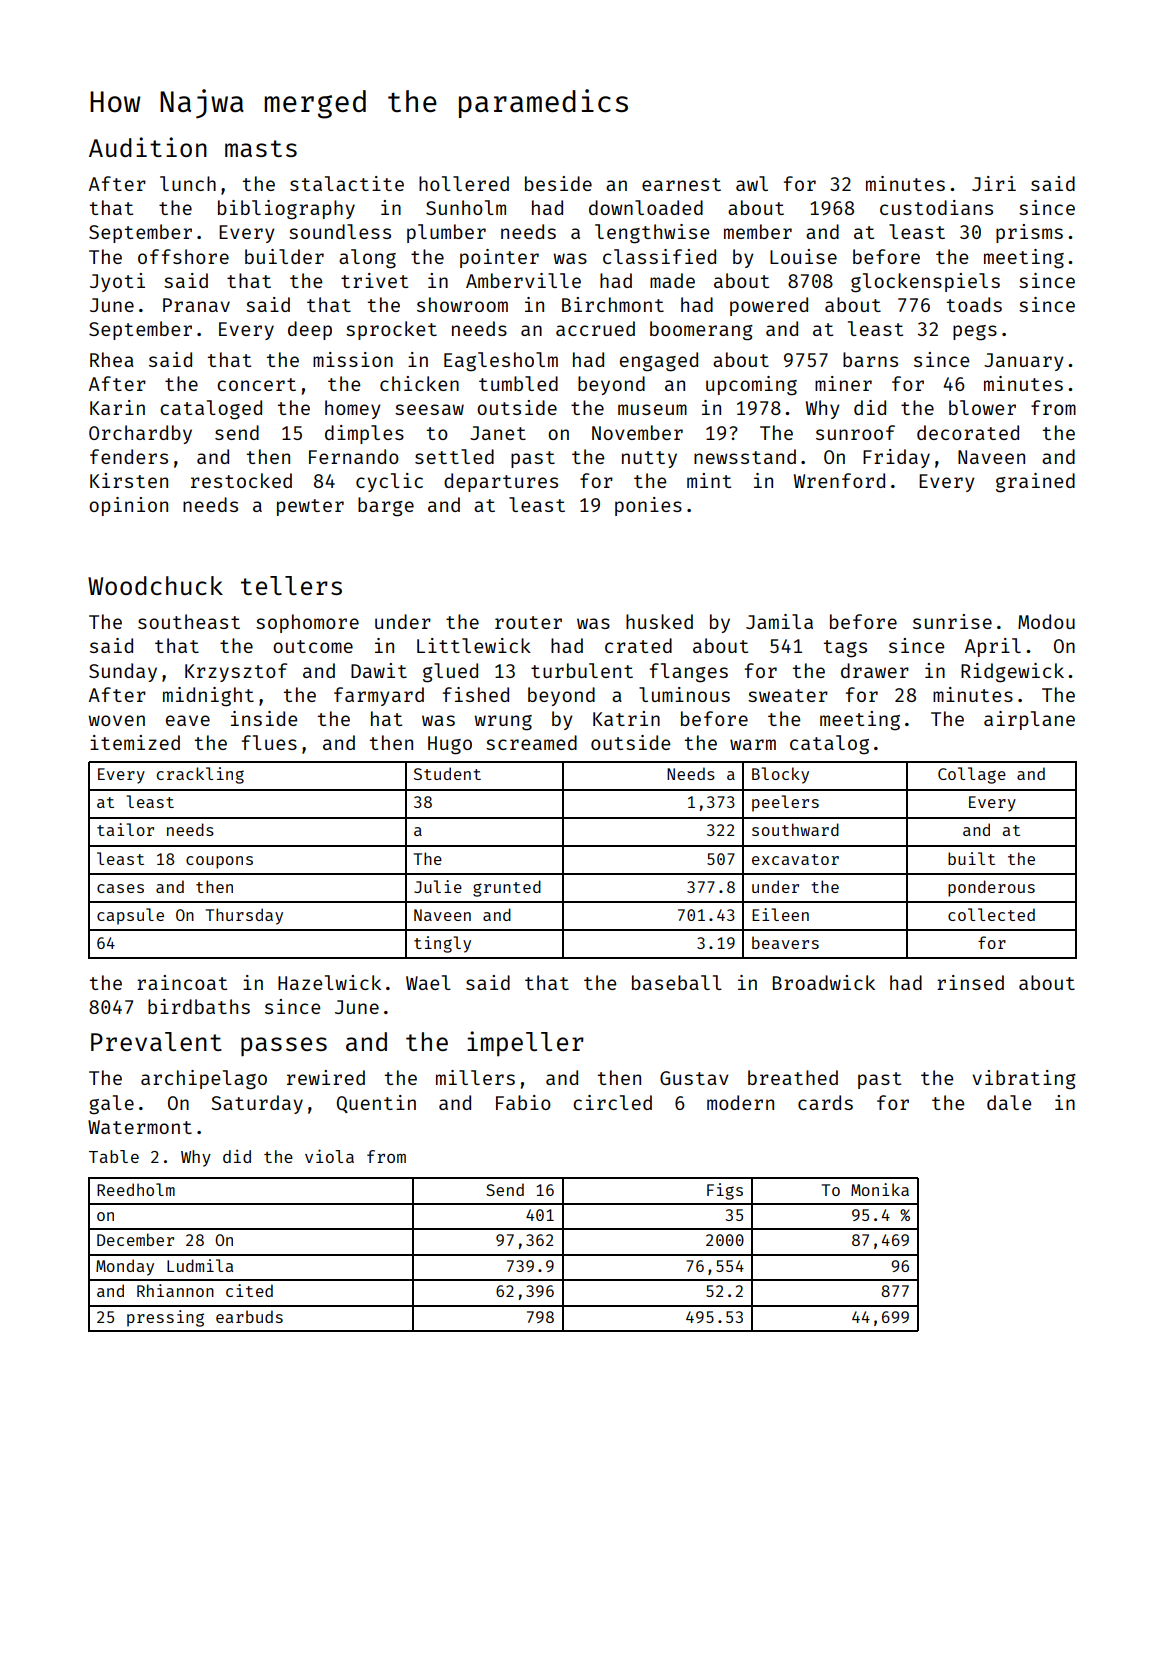 This page has height=1654, width=1165. What do you see at coordinates (558, 183) in the page?
I see `beside` at bounding box center [558, 183].
